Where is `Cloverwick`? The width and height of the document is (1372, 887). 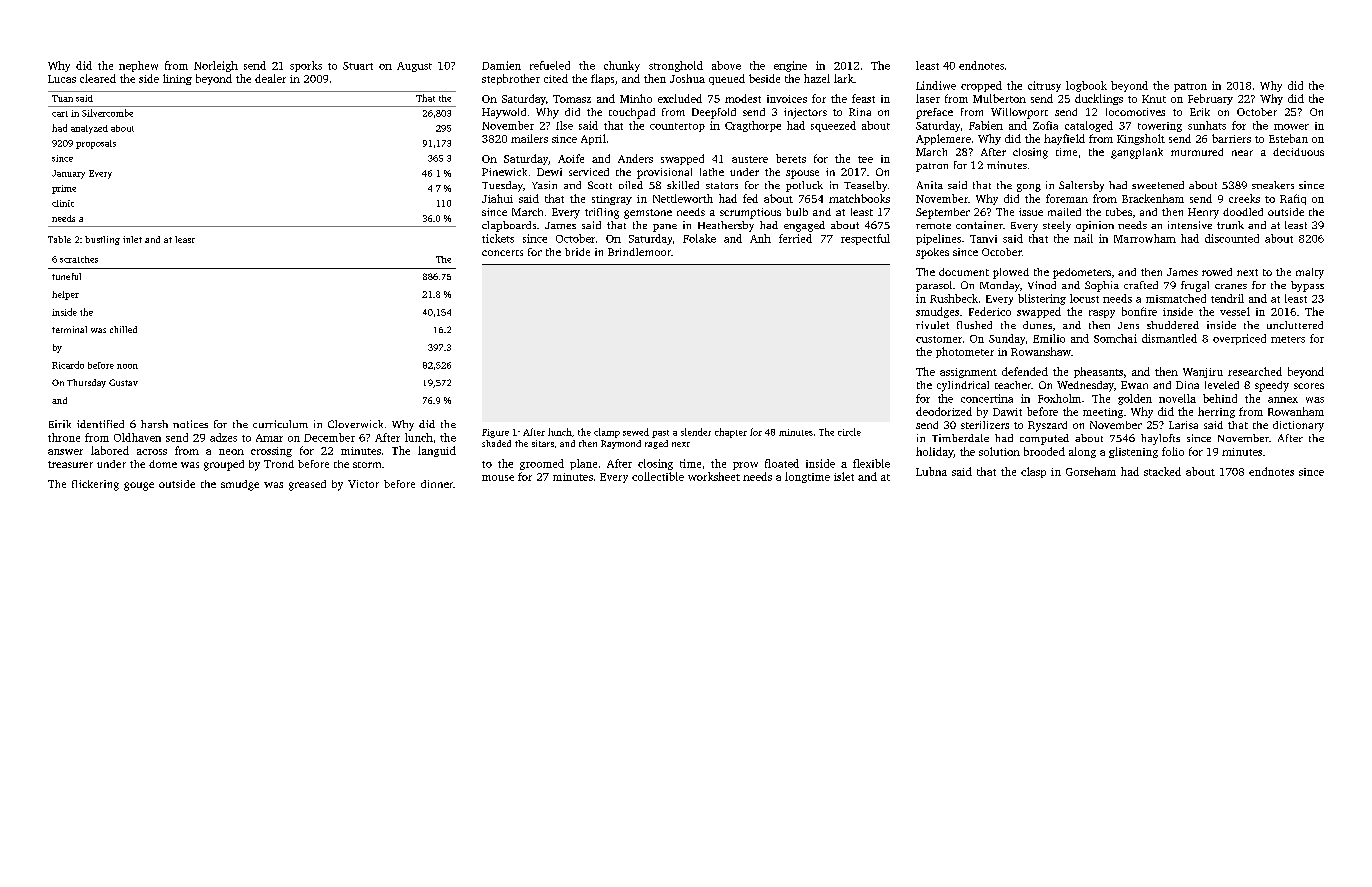 Cloverwick is located at coordinates (355, 424).
